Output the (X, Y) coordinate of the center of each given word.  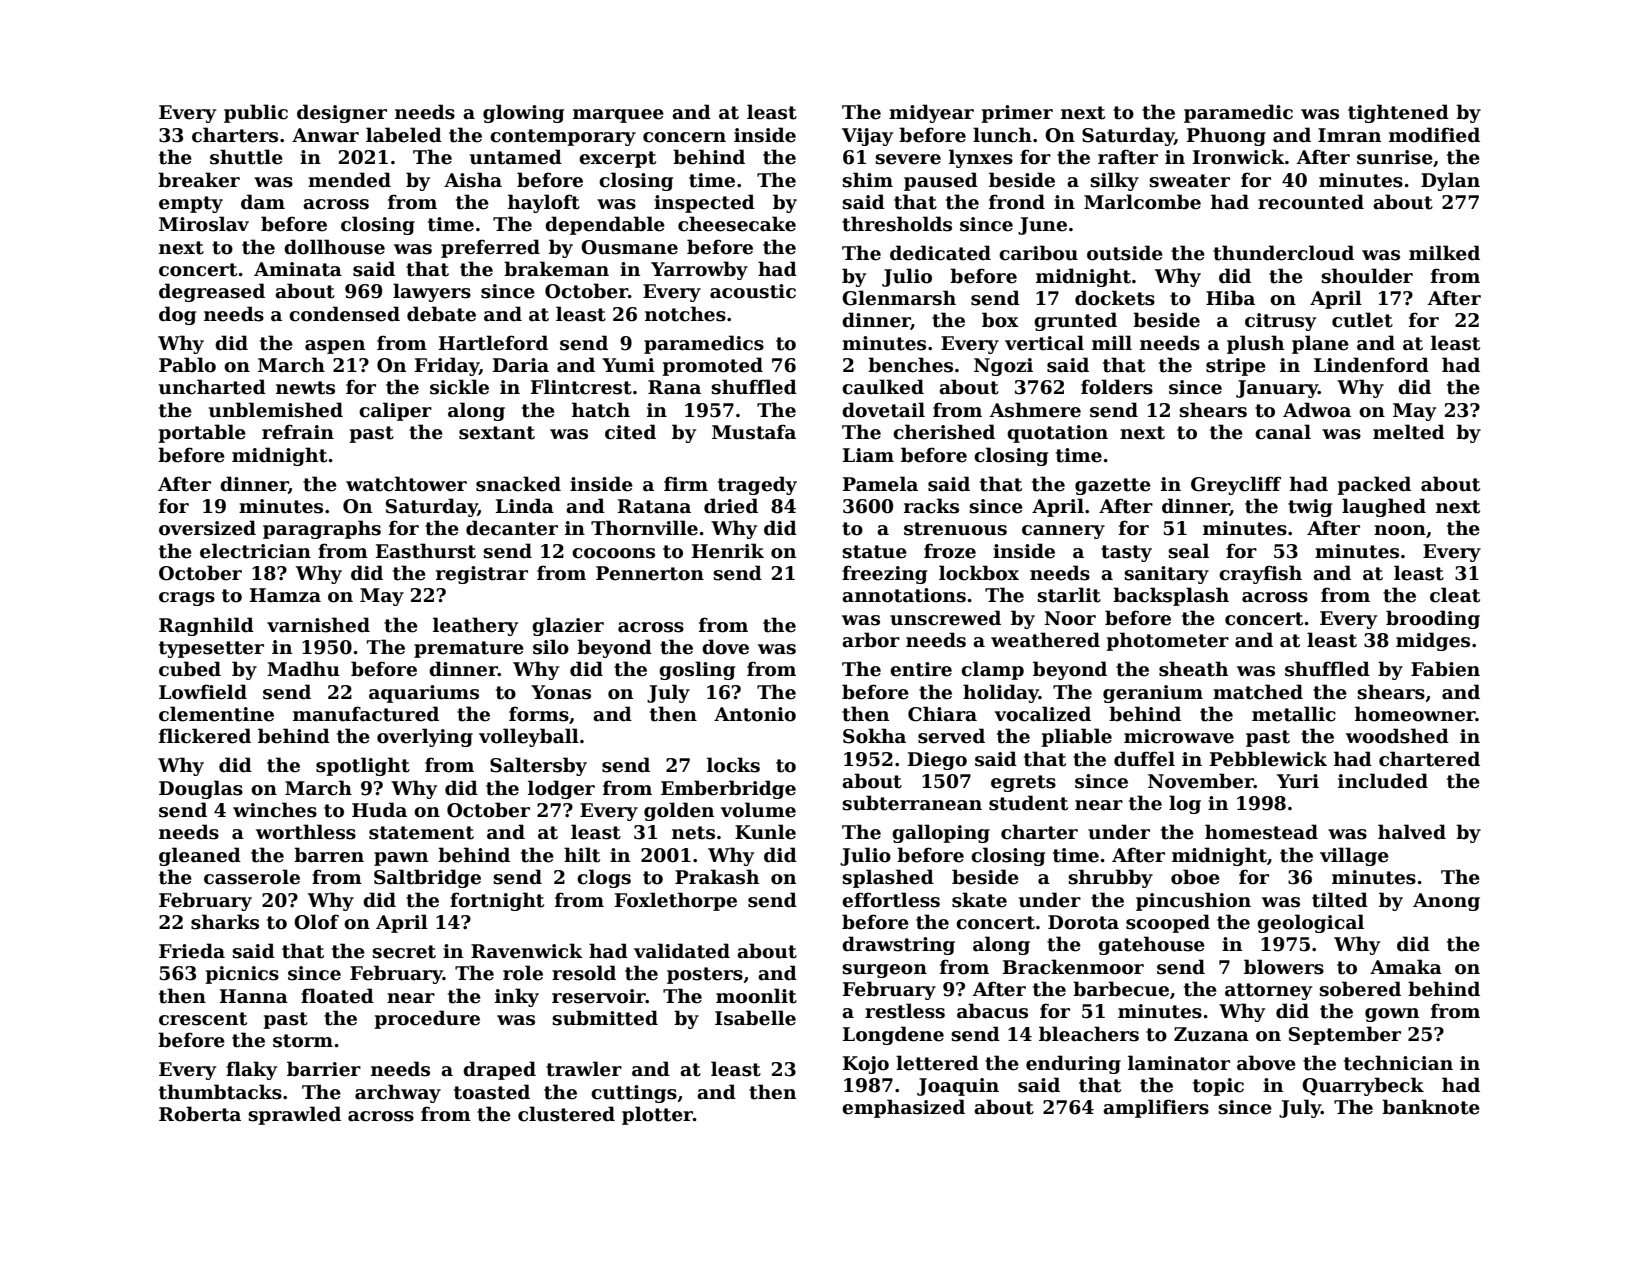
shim (867, 180)
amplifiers (1156, 1108)
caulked (883, 387)
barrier (324, 1069)
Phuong (1226, 136)
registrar (482, 575)
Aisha (473, 180)
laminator (1179, 1063)
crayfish (1260, 574)
